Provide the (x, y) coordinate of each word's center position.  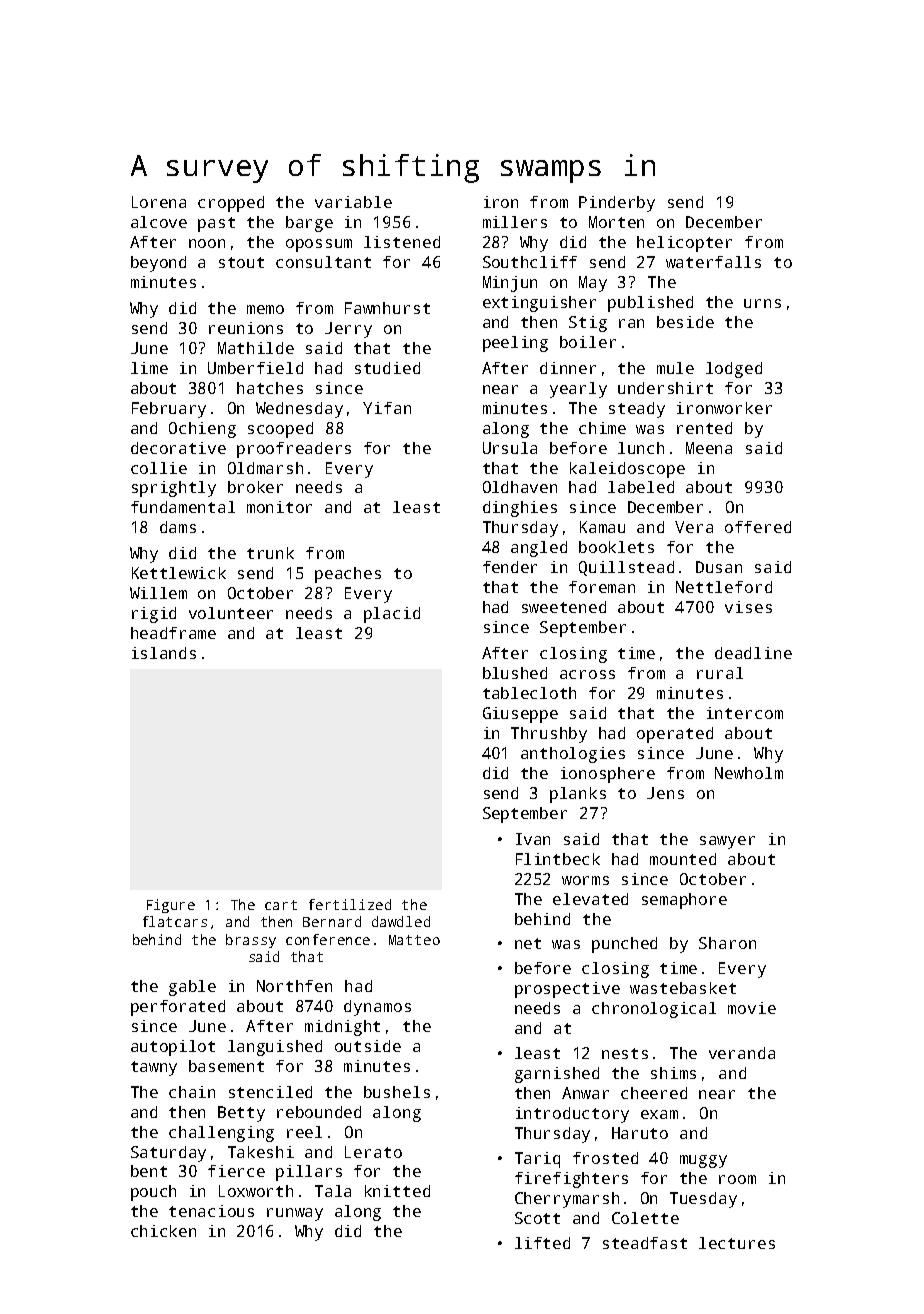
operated (675, 735)
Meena (709, 448)
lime (149, 368)
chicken (163, 1231)
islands (164, 653)
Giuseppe (520, 715)
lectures (737, 1243)
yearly (578, 390)
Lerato (373, 1152)
